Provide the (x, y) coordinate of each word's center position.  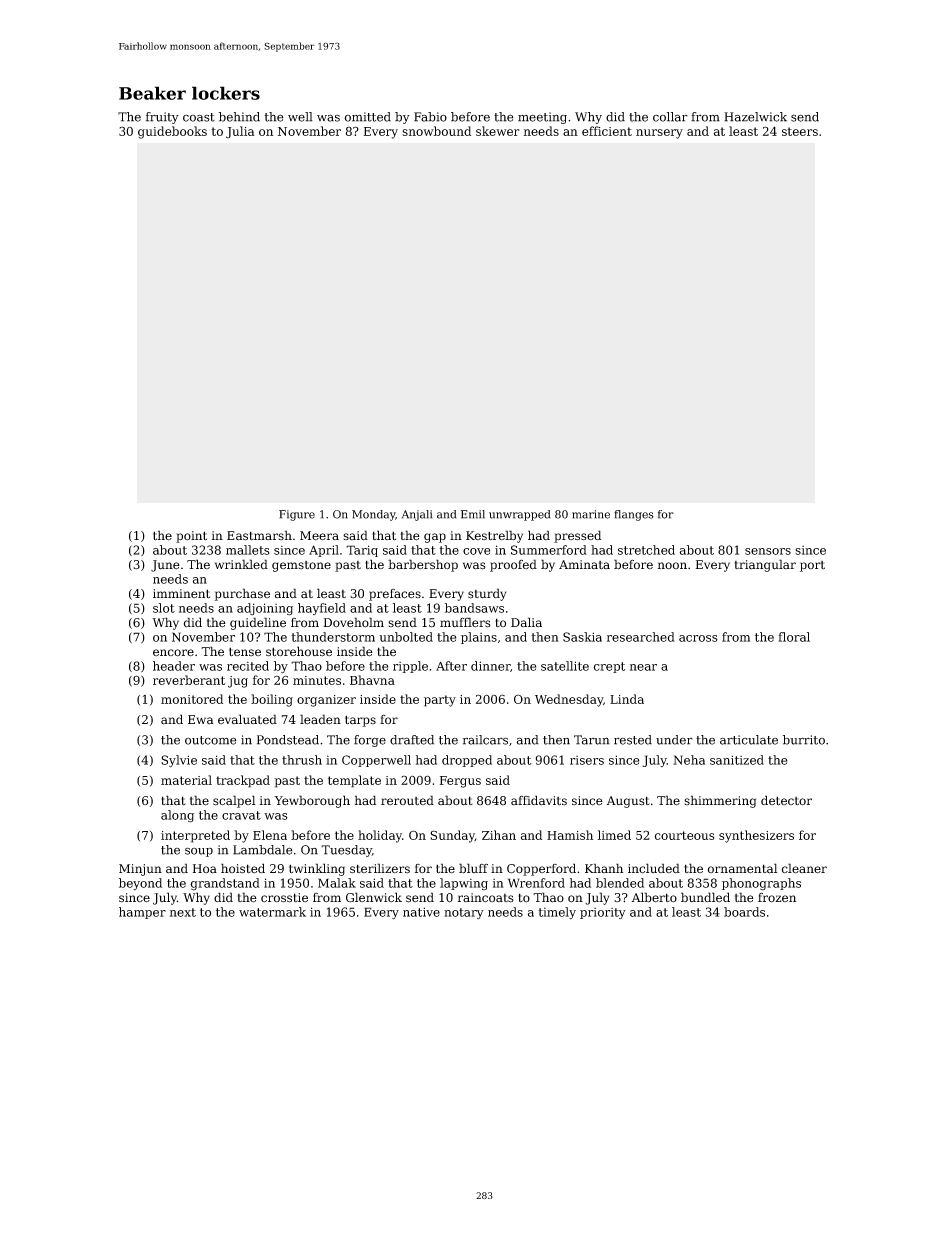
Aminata (584, 564)
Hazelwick (755, 117)
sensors (768, 551)
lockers (226, 93)
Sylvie (179, 761)
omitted (368, 117)
